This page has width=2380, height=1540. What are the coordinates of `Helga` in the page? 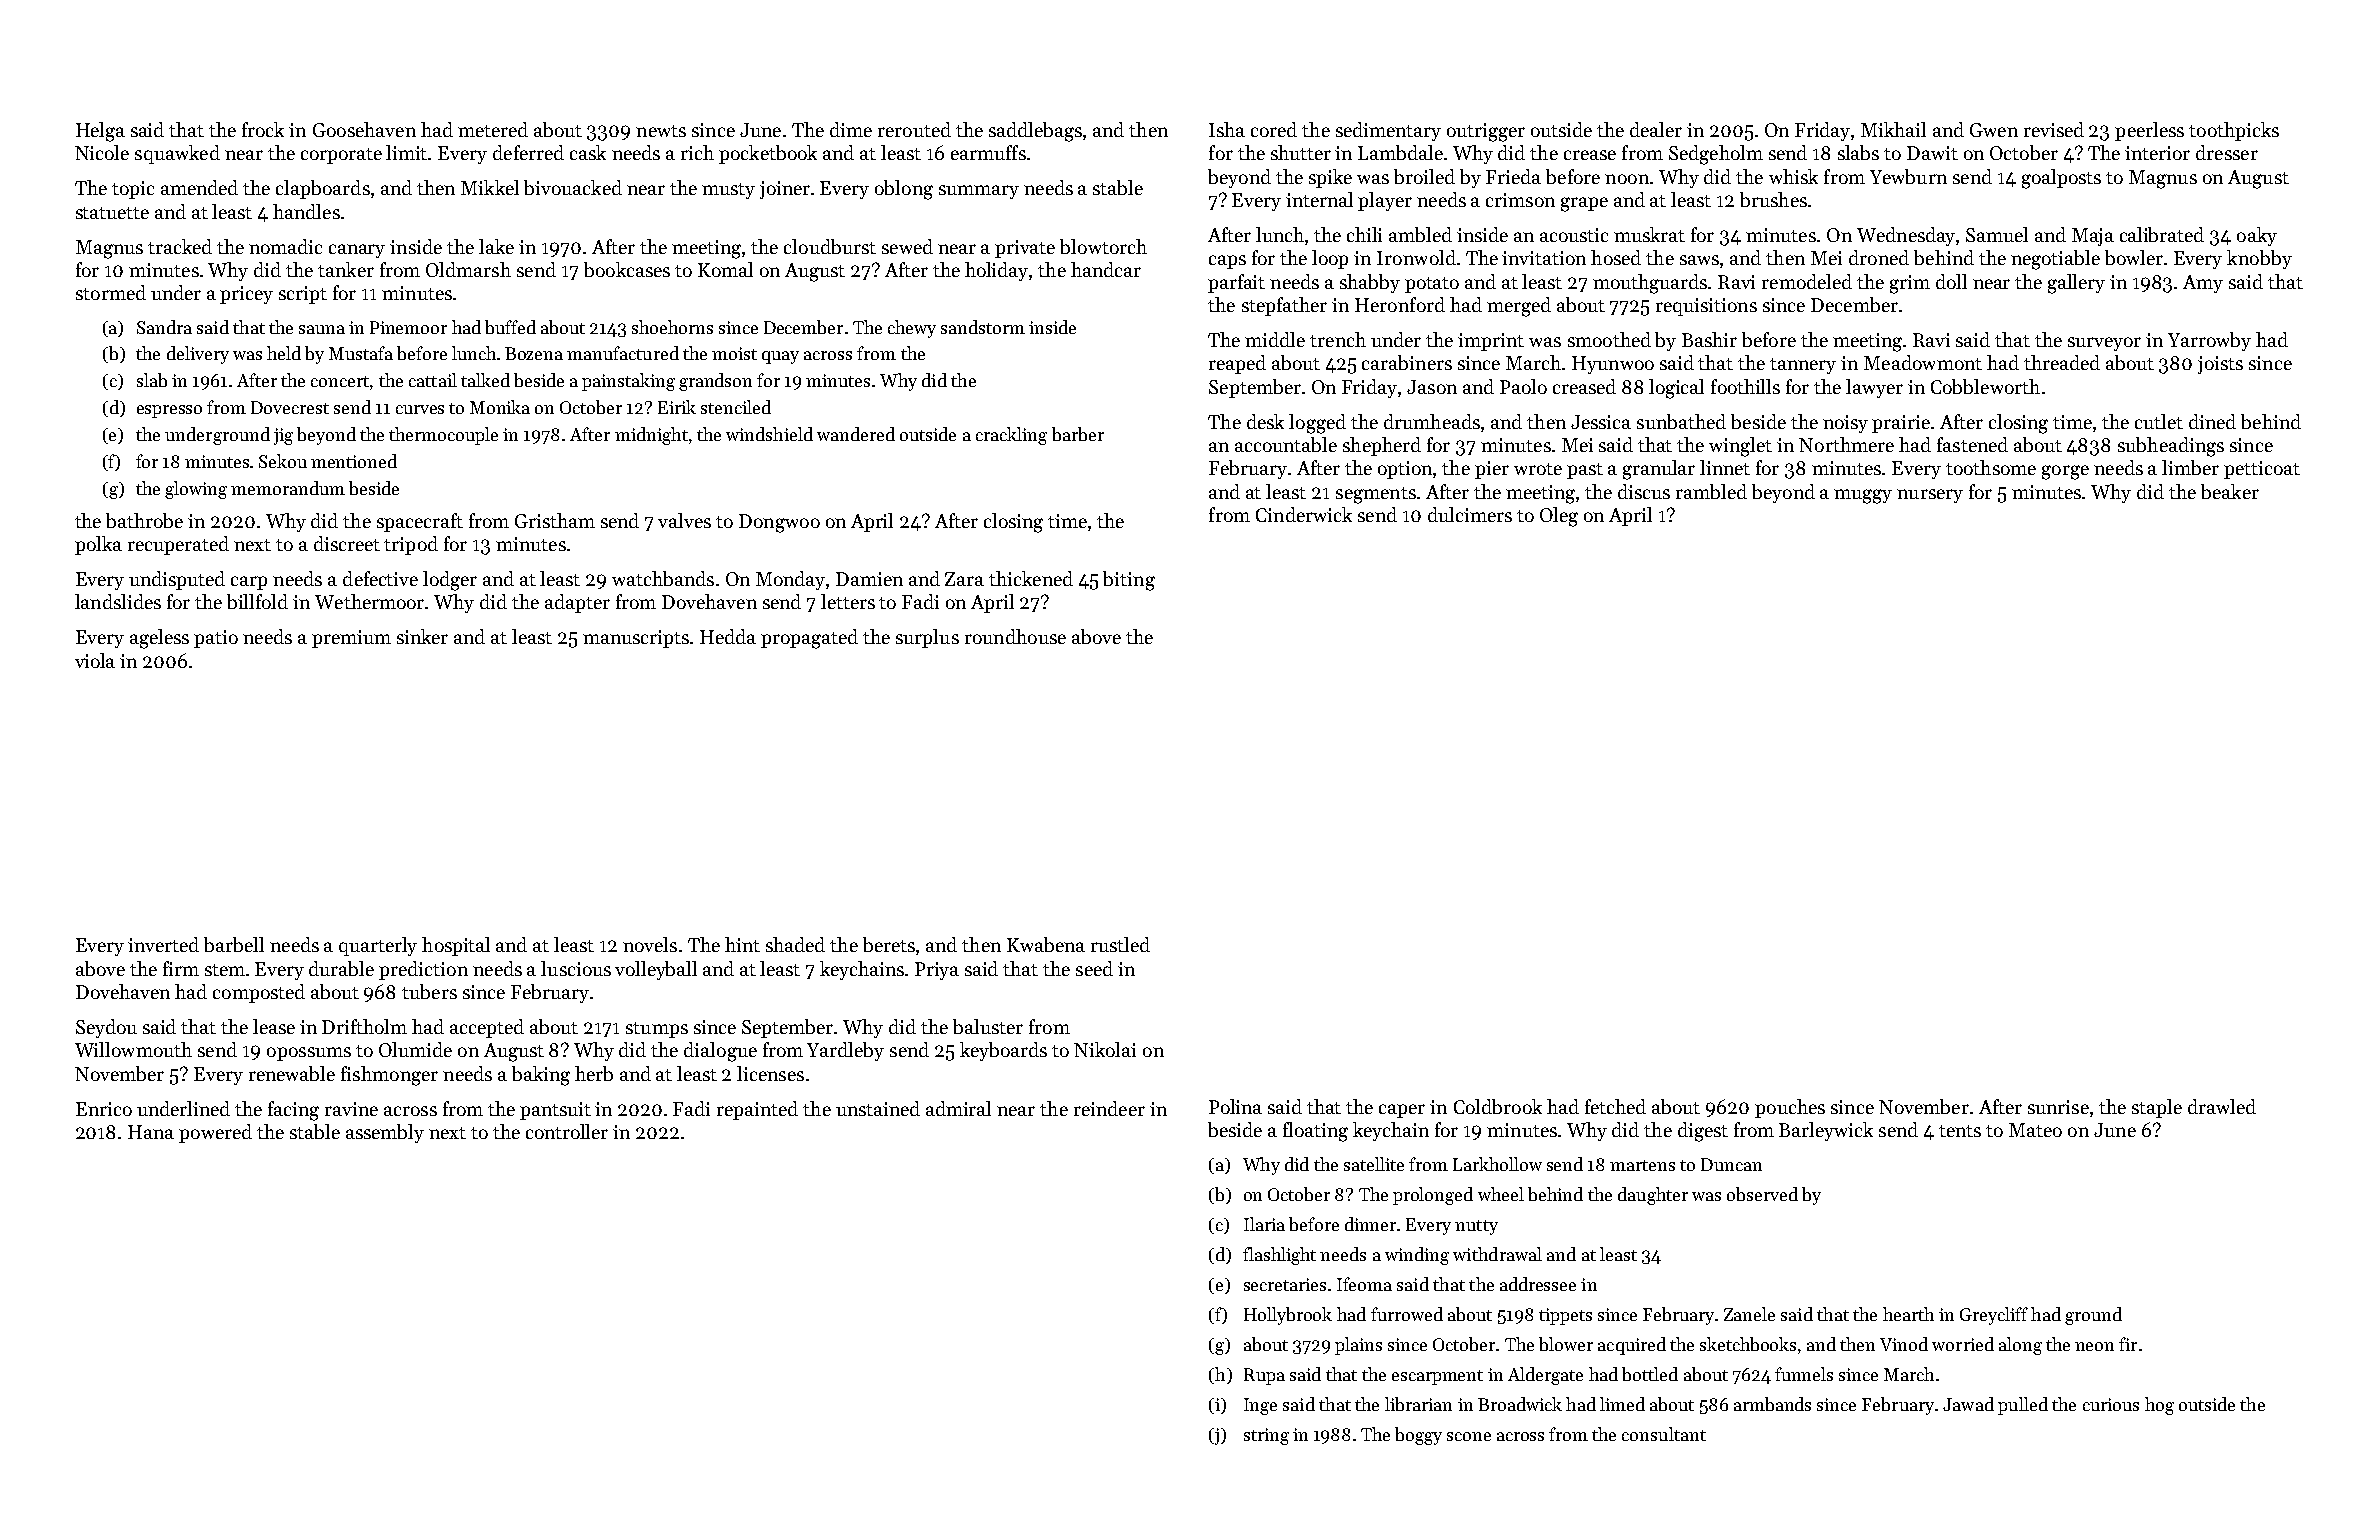 It's located at (100, 132).
